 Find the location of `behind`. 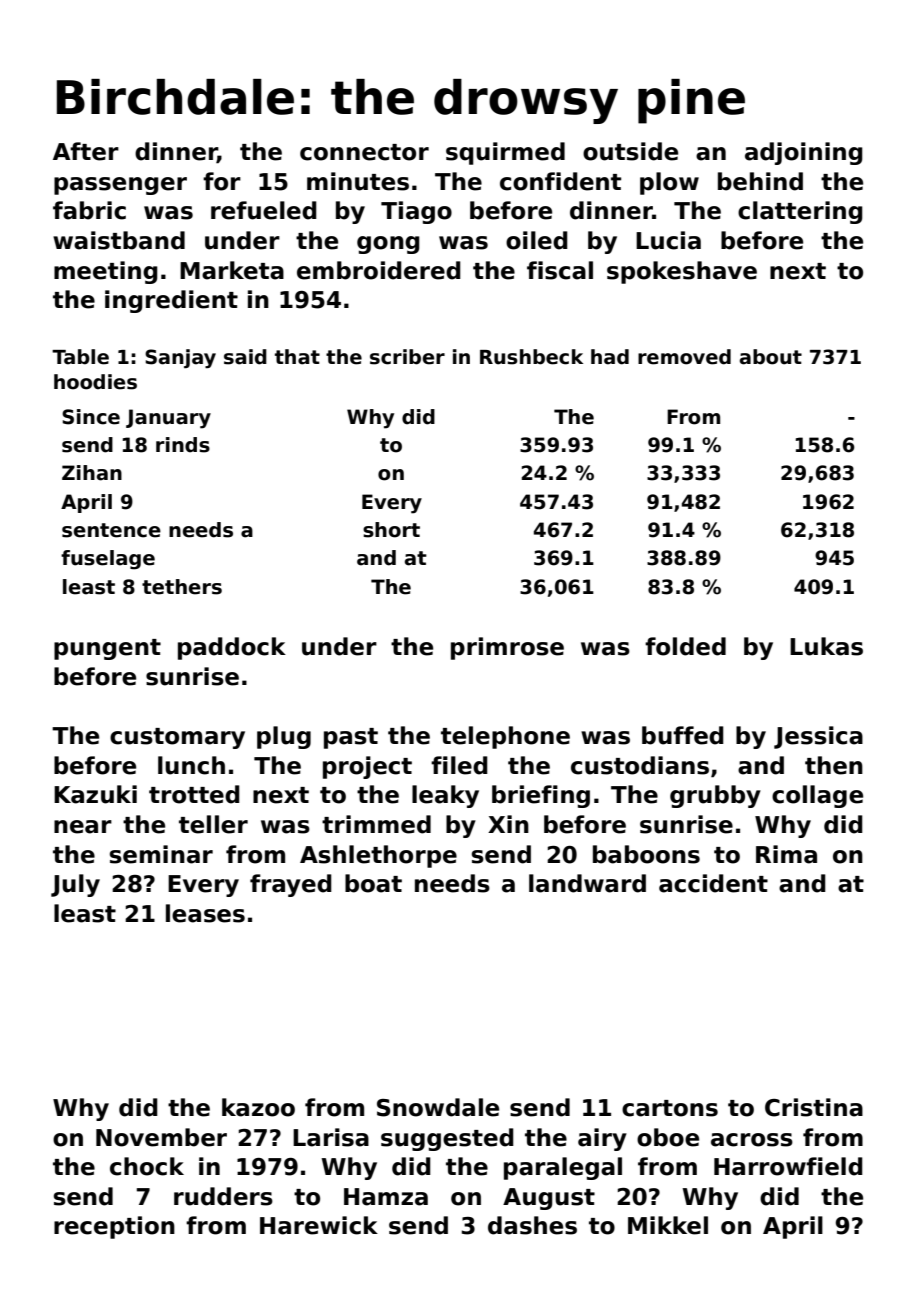

behind is located at coordinates (760, 181).
